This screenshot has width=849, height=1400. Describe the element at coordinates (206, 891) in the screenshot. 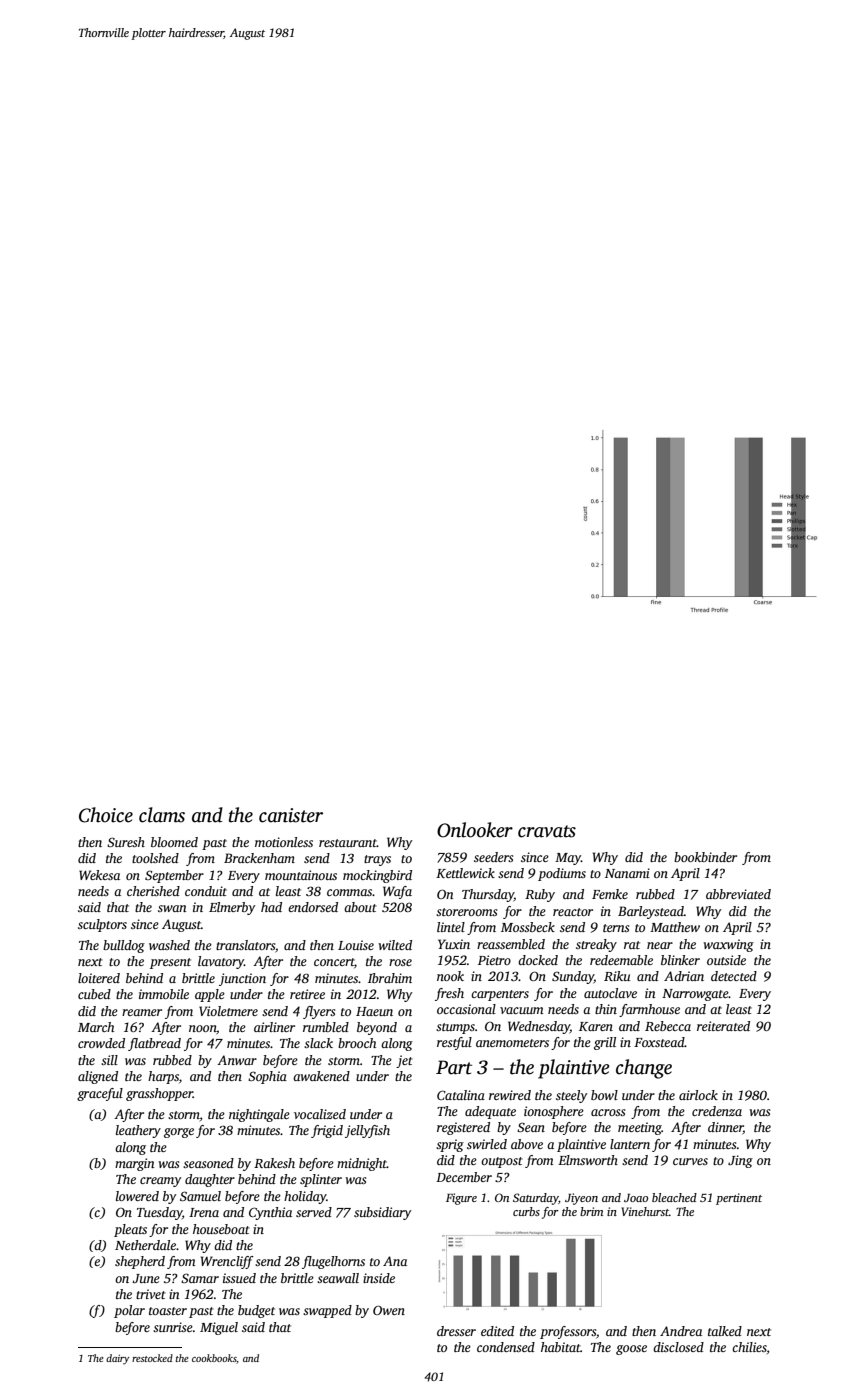

I see `conduit` at that location.
